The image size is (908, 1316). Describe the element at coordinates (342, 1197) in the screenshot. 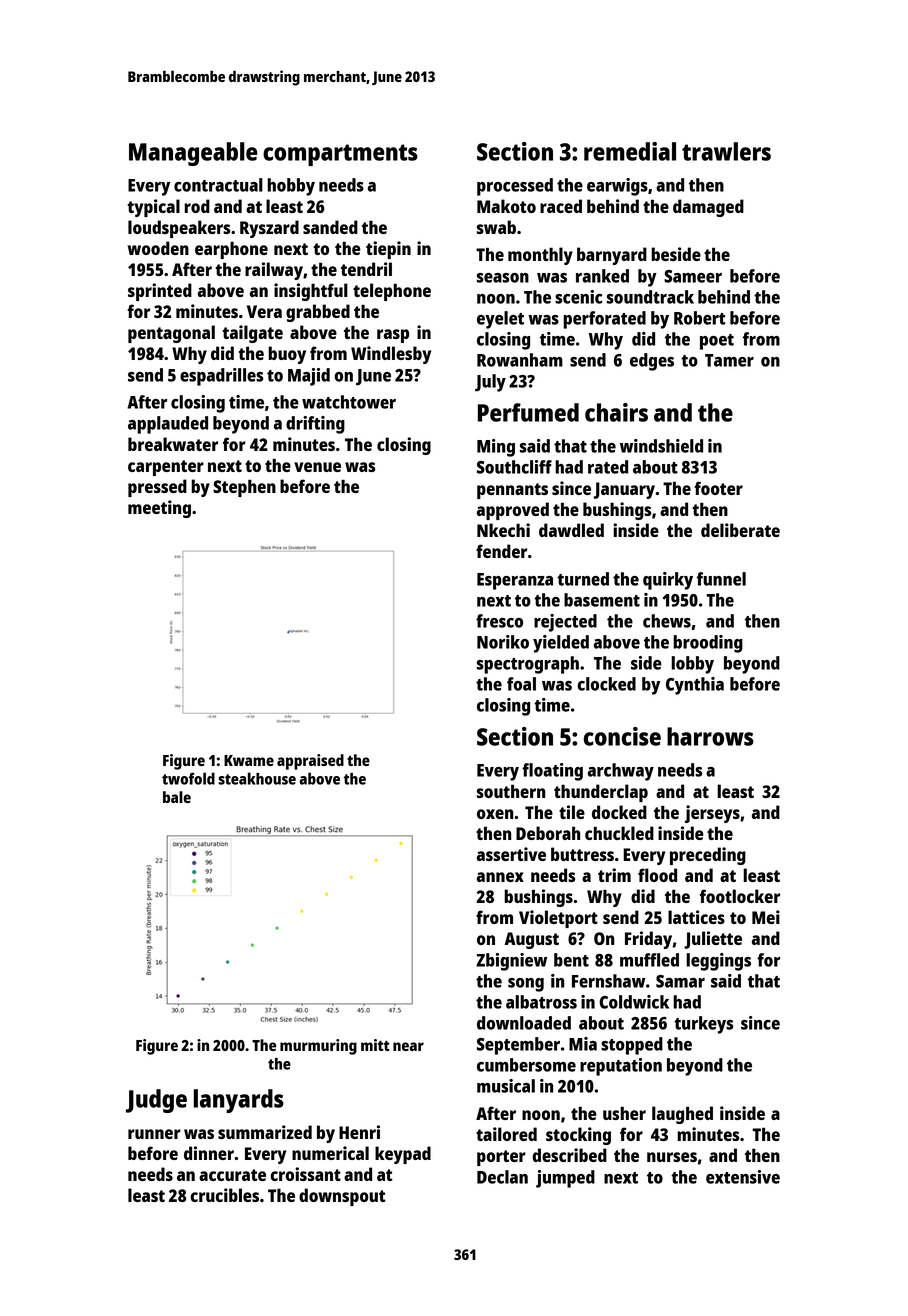

I see `downspout` at that location.
